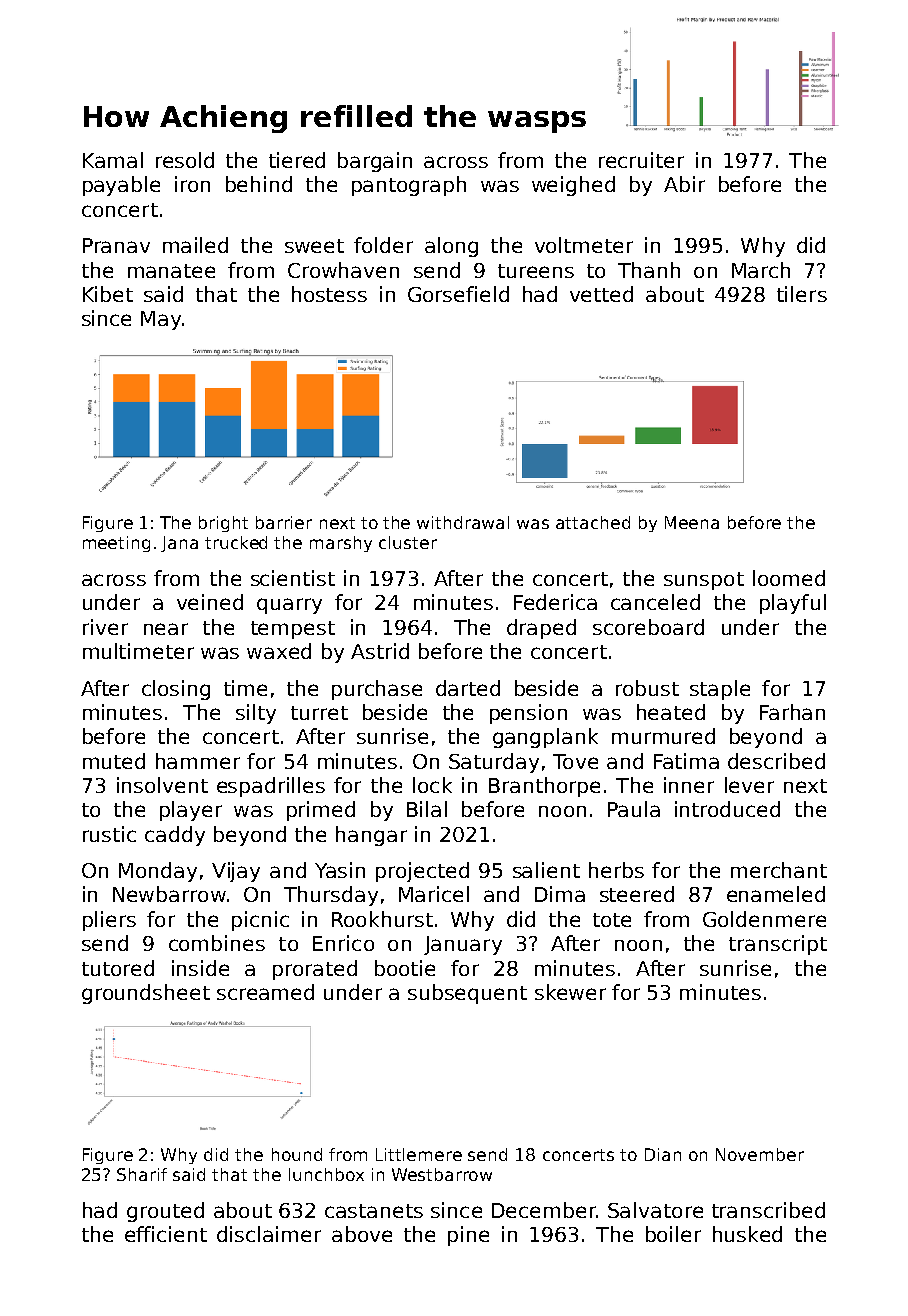 This document has width=908, height=1316. Describe the element at coordinates (315, 970) in the document. I see `prorated` at that location.
